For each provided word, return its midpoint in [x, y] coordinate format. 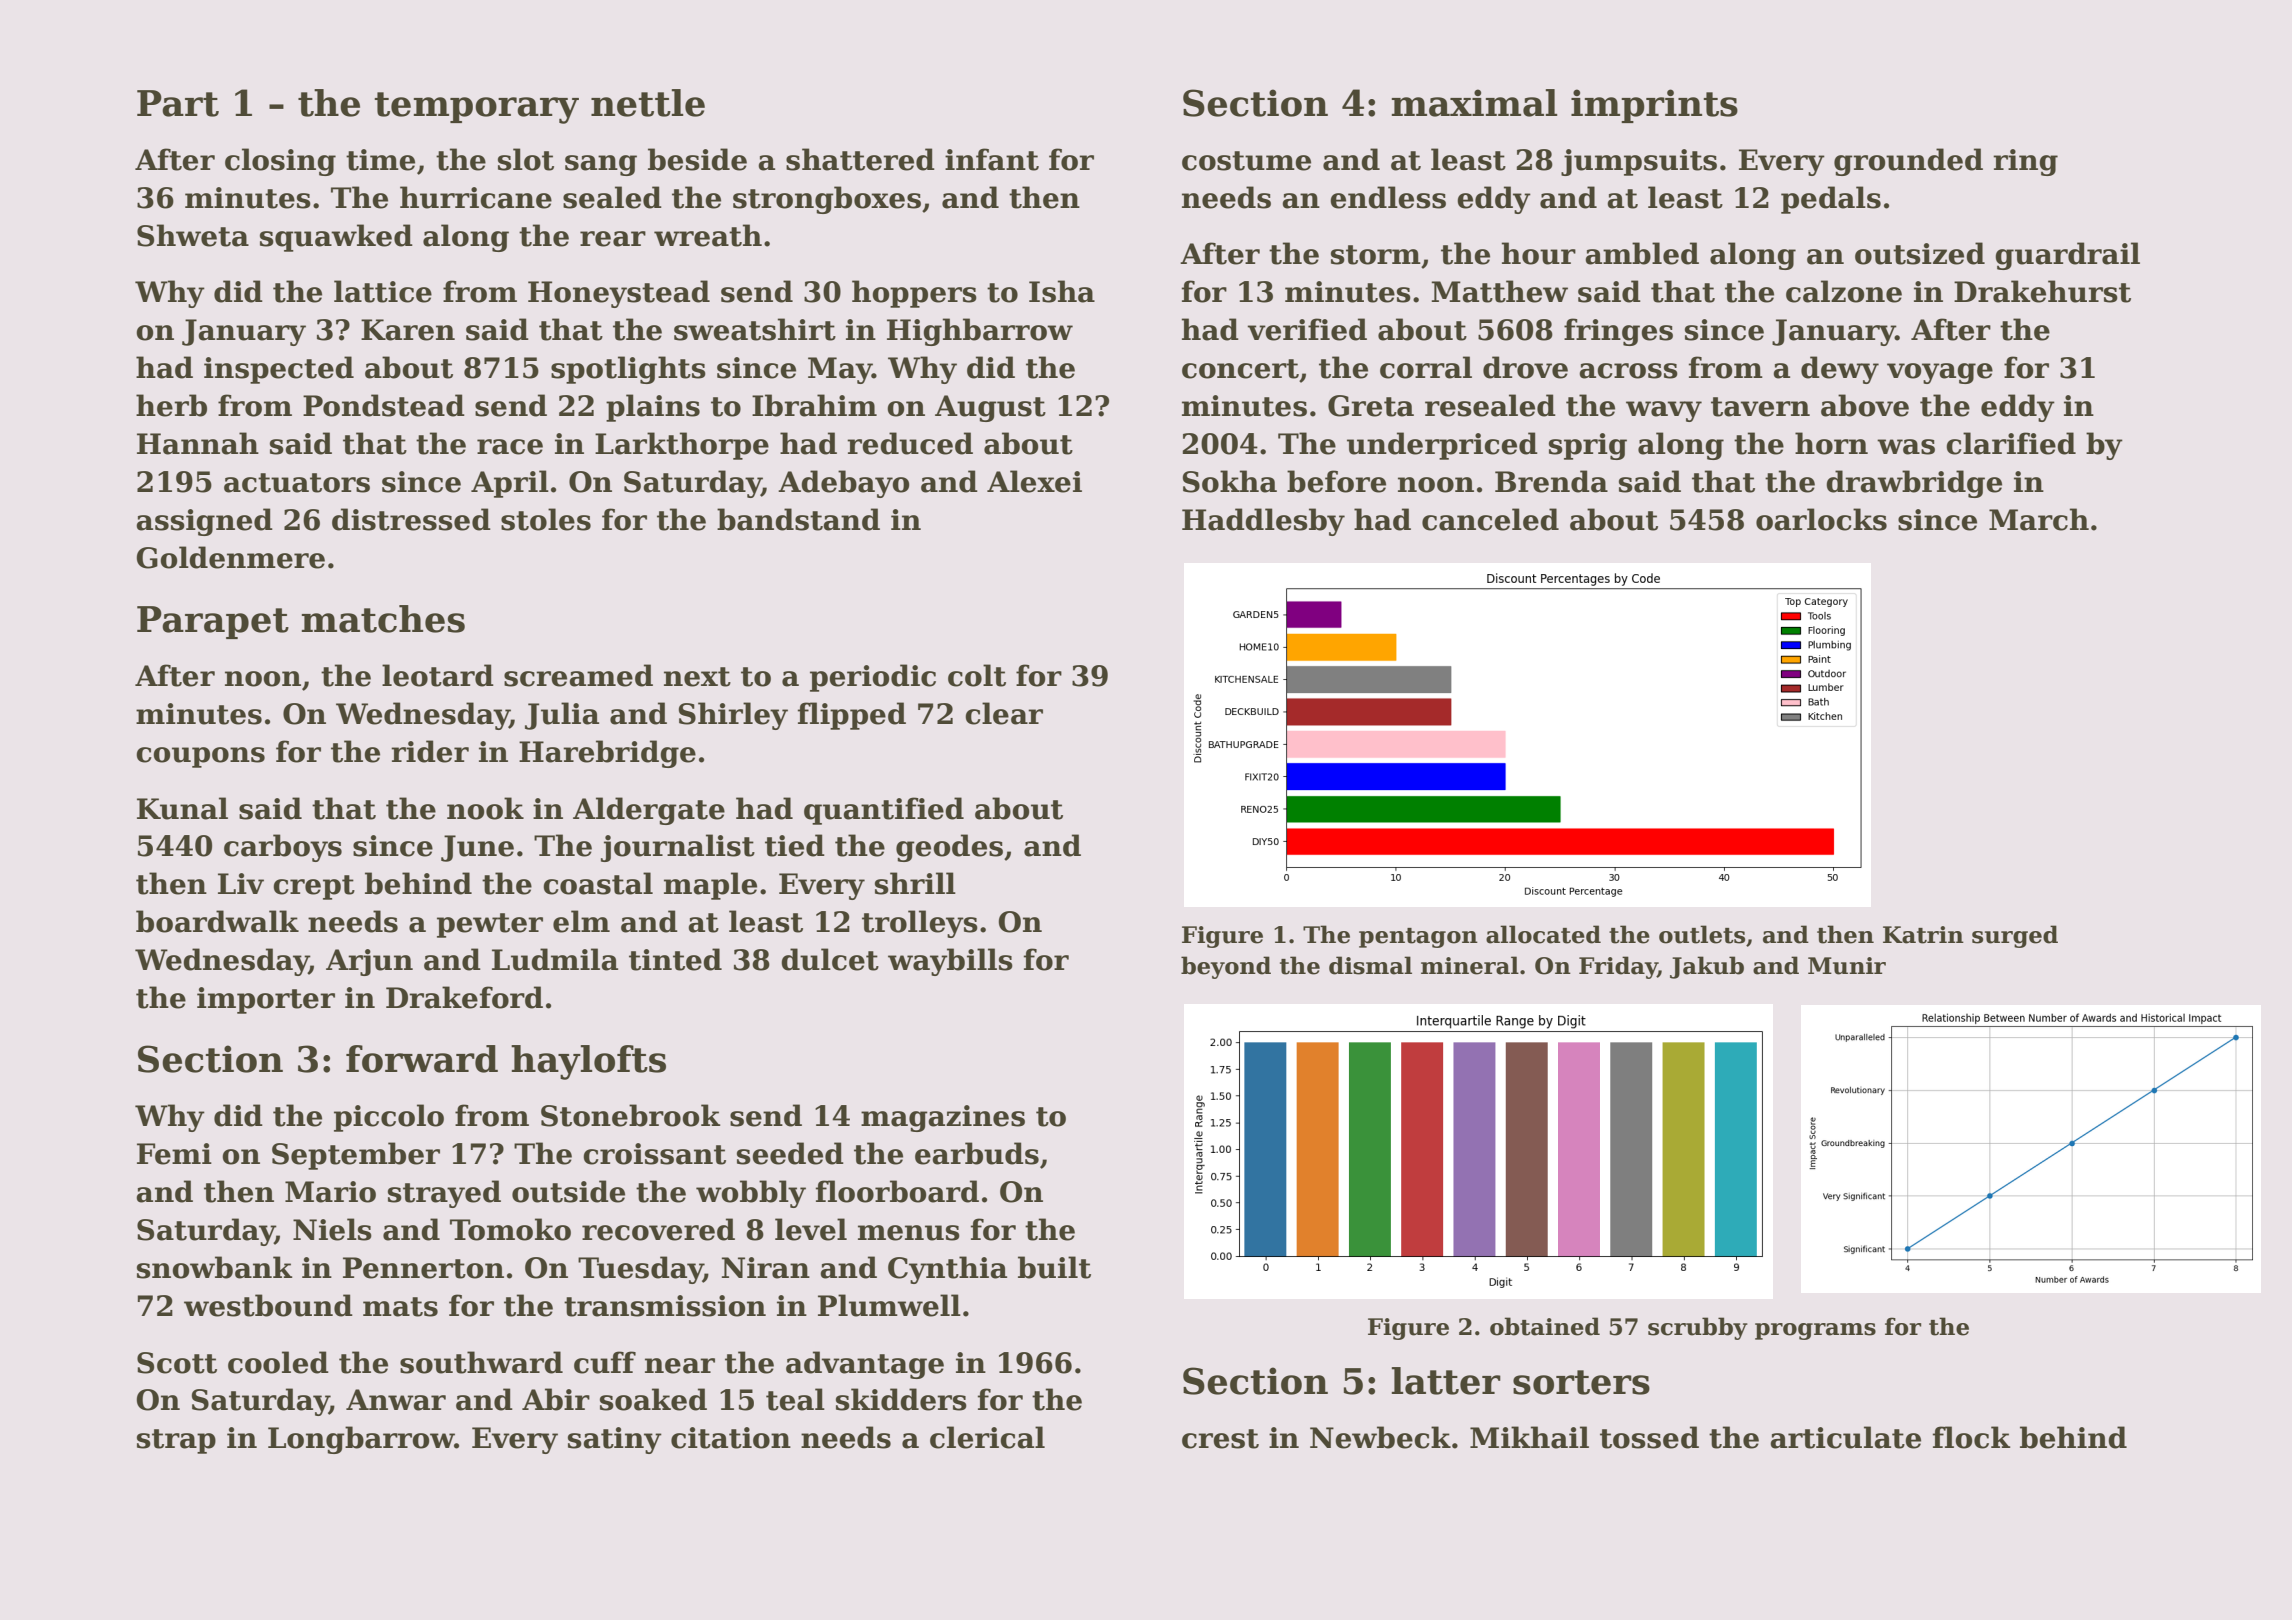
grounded [1908, 162]
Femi [174, 1154]
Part [178, 103]
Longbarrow [361, 1440]
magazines [943, 1118]
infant [992, 159]
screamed [578, 675]
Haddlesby [1263, 522]
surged [2015, 936]
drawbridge [1914, 484]
